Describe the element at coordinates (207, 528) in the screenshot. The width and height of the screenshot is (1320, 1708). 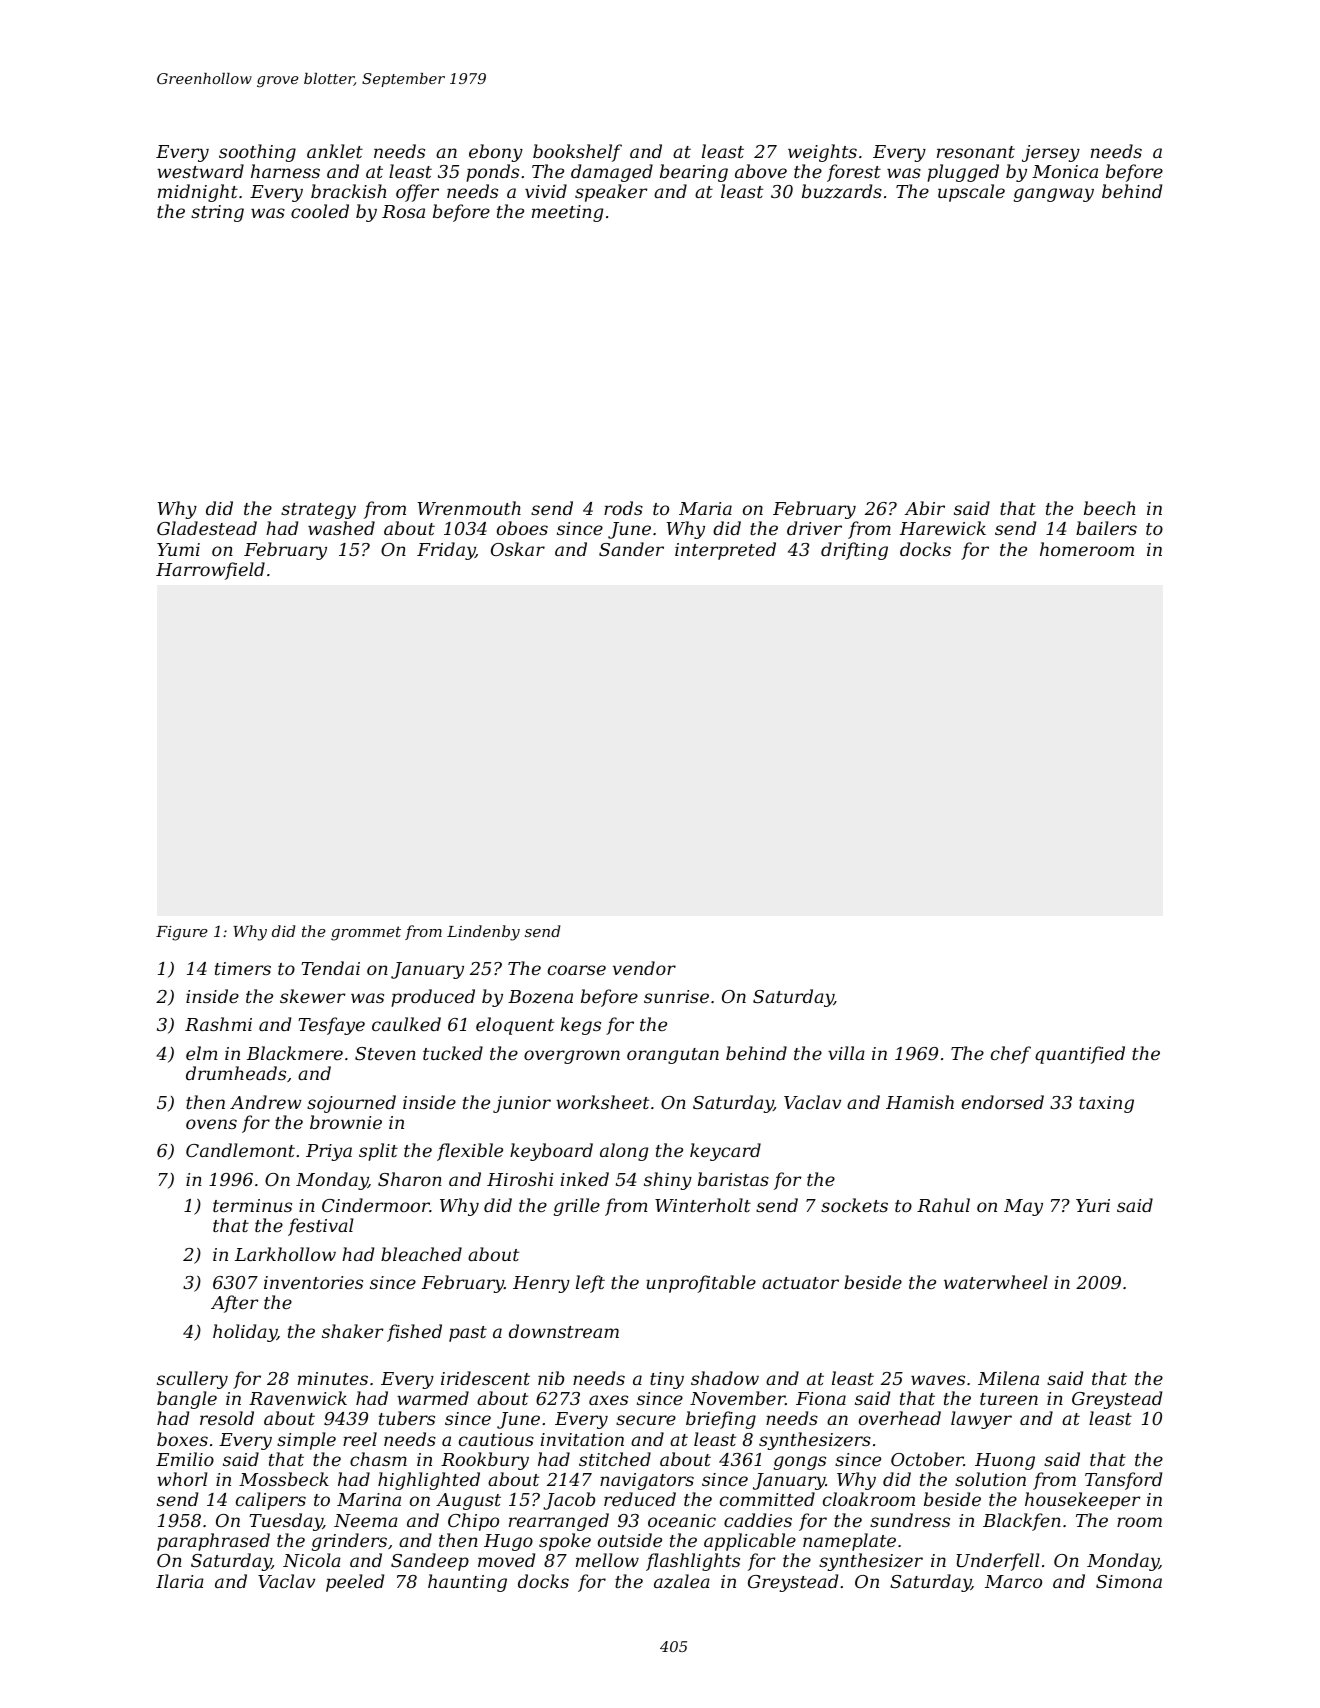
I see `Gladestead` at that location.
